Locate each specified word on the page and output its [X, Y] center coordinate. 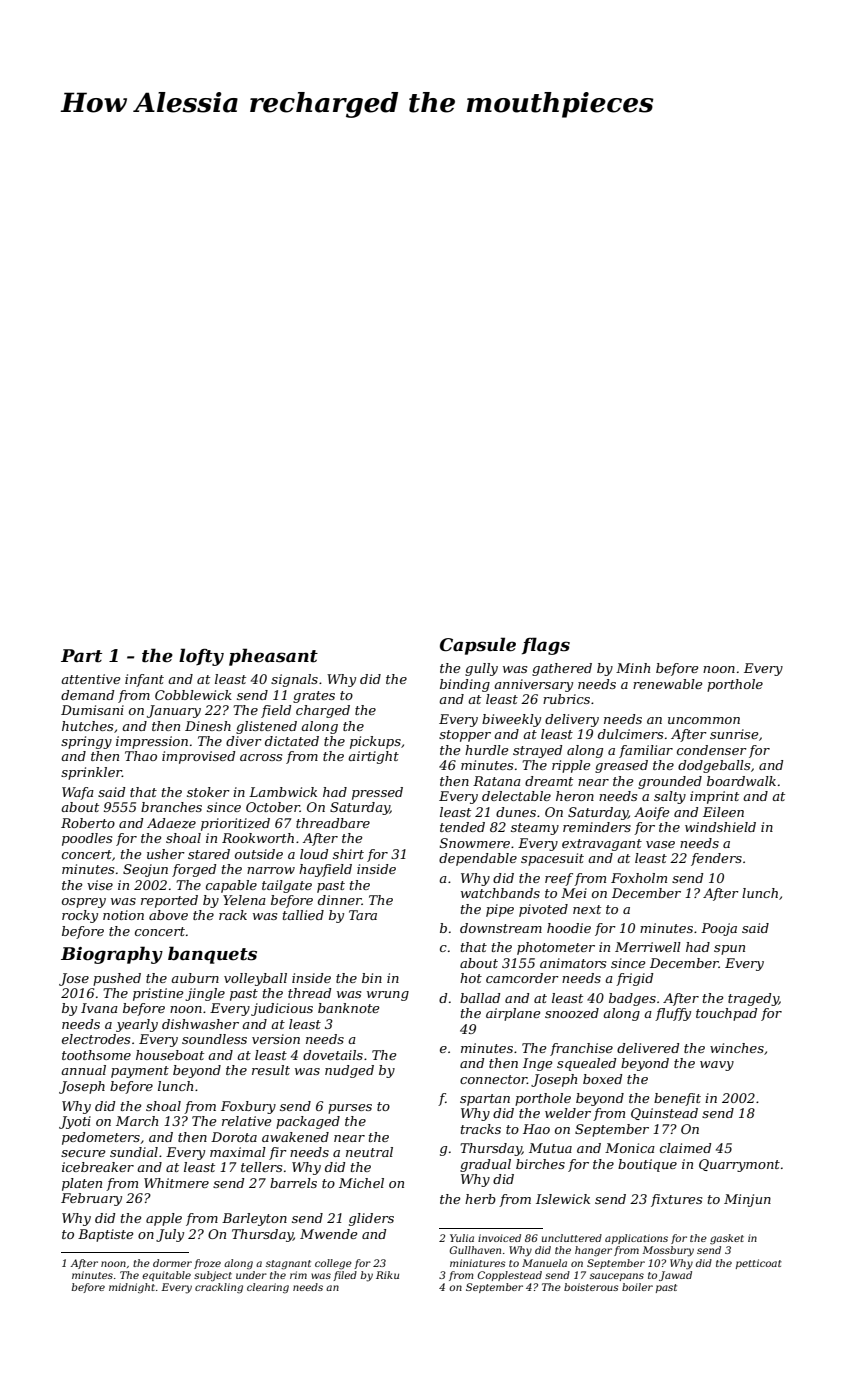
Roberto [88, 823]
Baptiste [106, 1235]
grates [314, 697]
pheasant [273, 657]
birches [540, 1164]
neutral [369, 1152]
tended [462, 827]
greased [621, 766]
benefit [677, 1099]
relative [247, 1121]
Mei [574, 893]
